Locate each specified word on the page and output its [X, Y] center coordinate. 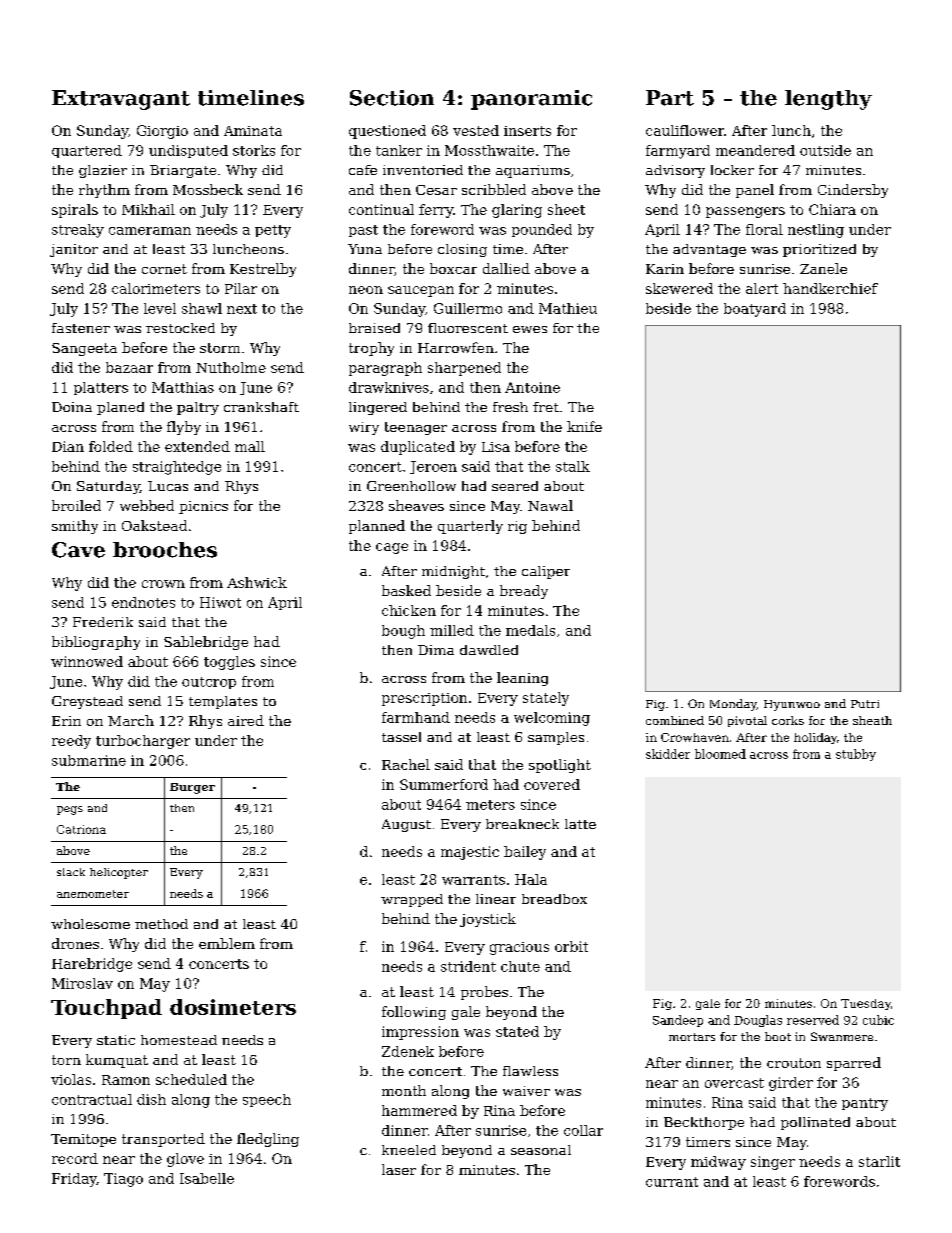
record [75, 1158]
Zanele [823, 268]
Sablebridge [206, 643]
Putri [865, 704]
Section [392, 98]
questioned [387, 132]
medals [530, 630]
